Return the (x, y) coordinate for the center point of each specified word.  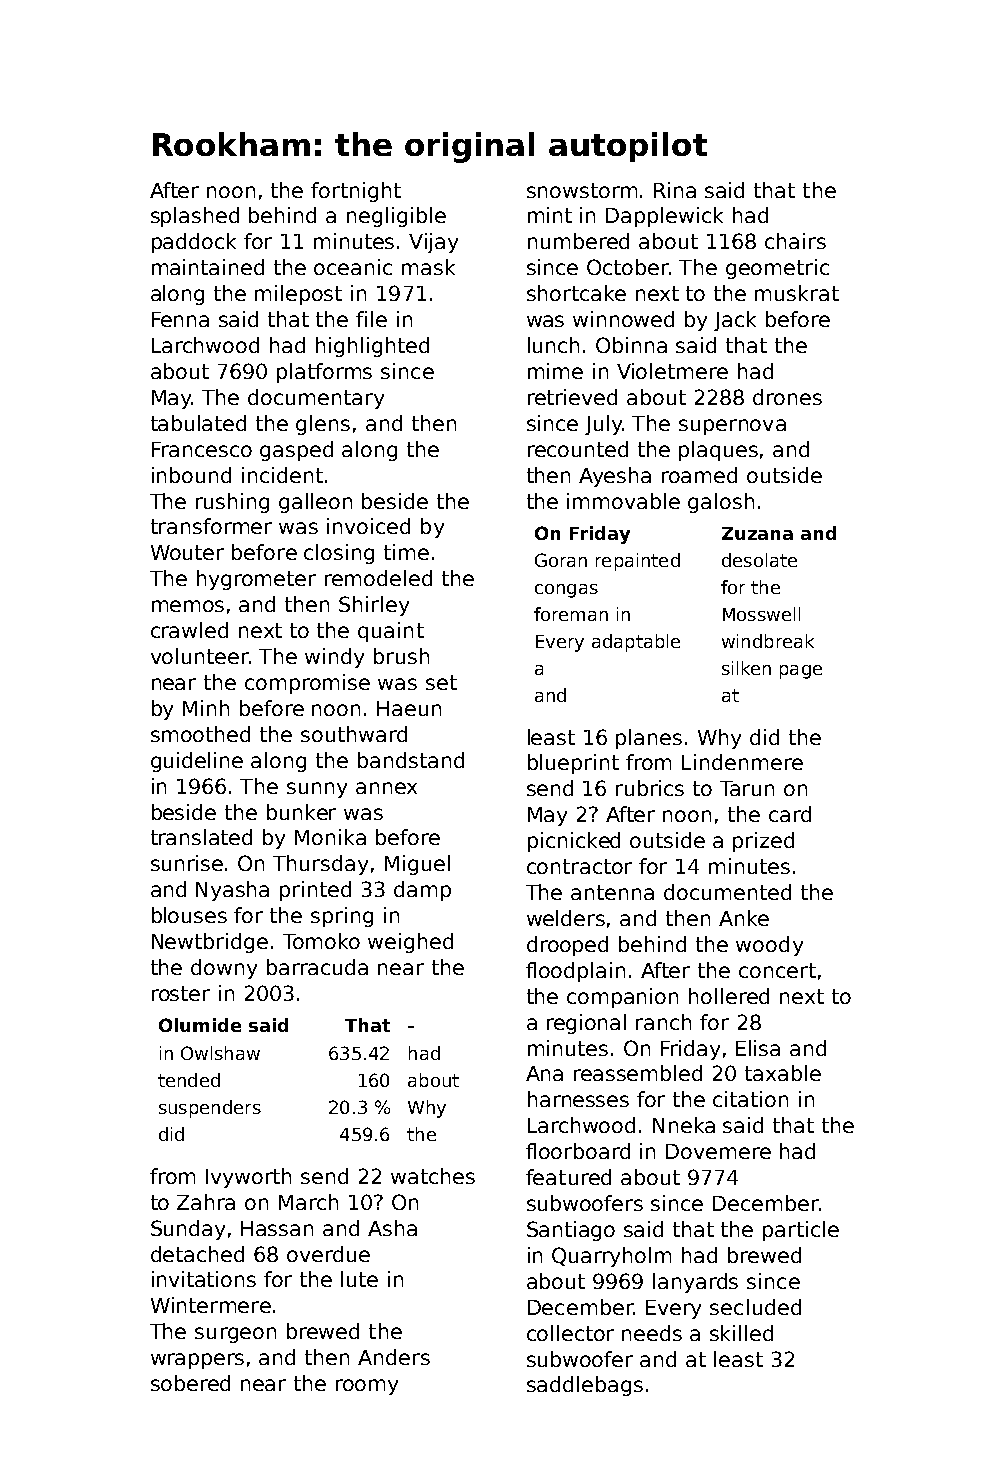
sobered (190, 1383)
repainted (638, 562)
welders (566, 918)
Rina (675, 190)
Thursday (320, 865)
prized (763, 842)
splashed (195, 217)
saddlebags (585, 1386)
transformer (211, 526)
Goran (561, 560)
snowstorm (582, 190)
